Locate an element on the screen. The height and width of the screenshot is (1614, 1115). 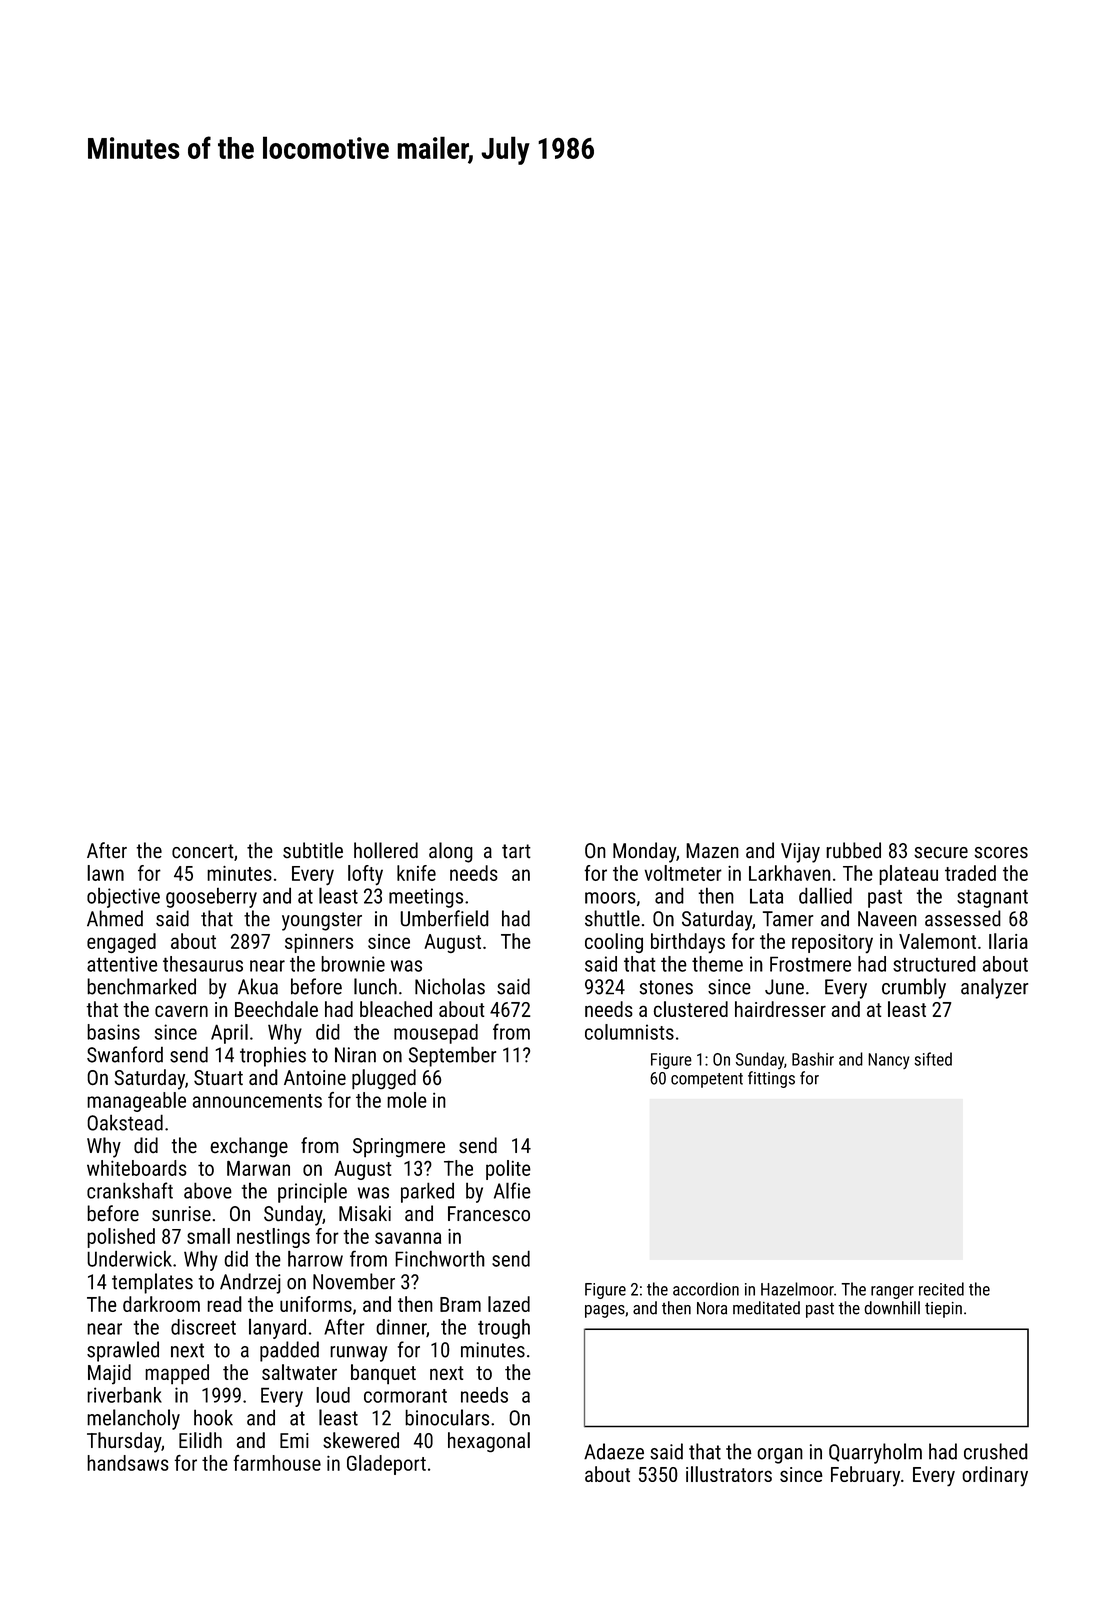
tart is located at coordinates (516, 851).
